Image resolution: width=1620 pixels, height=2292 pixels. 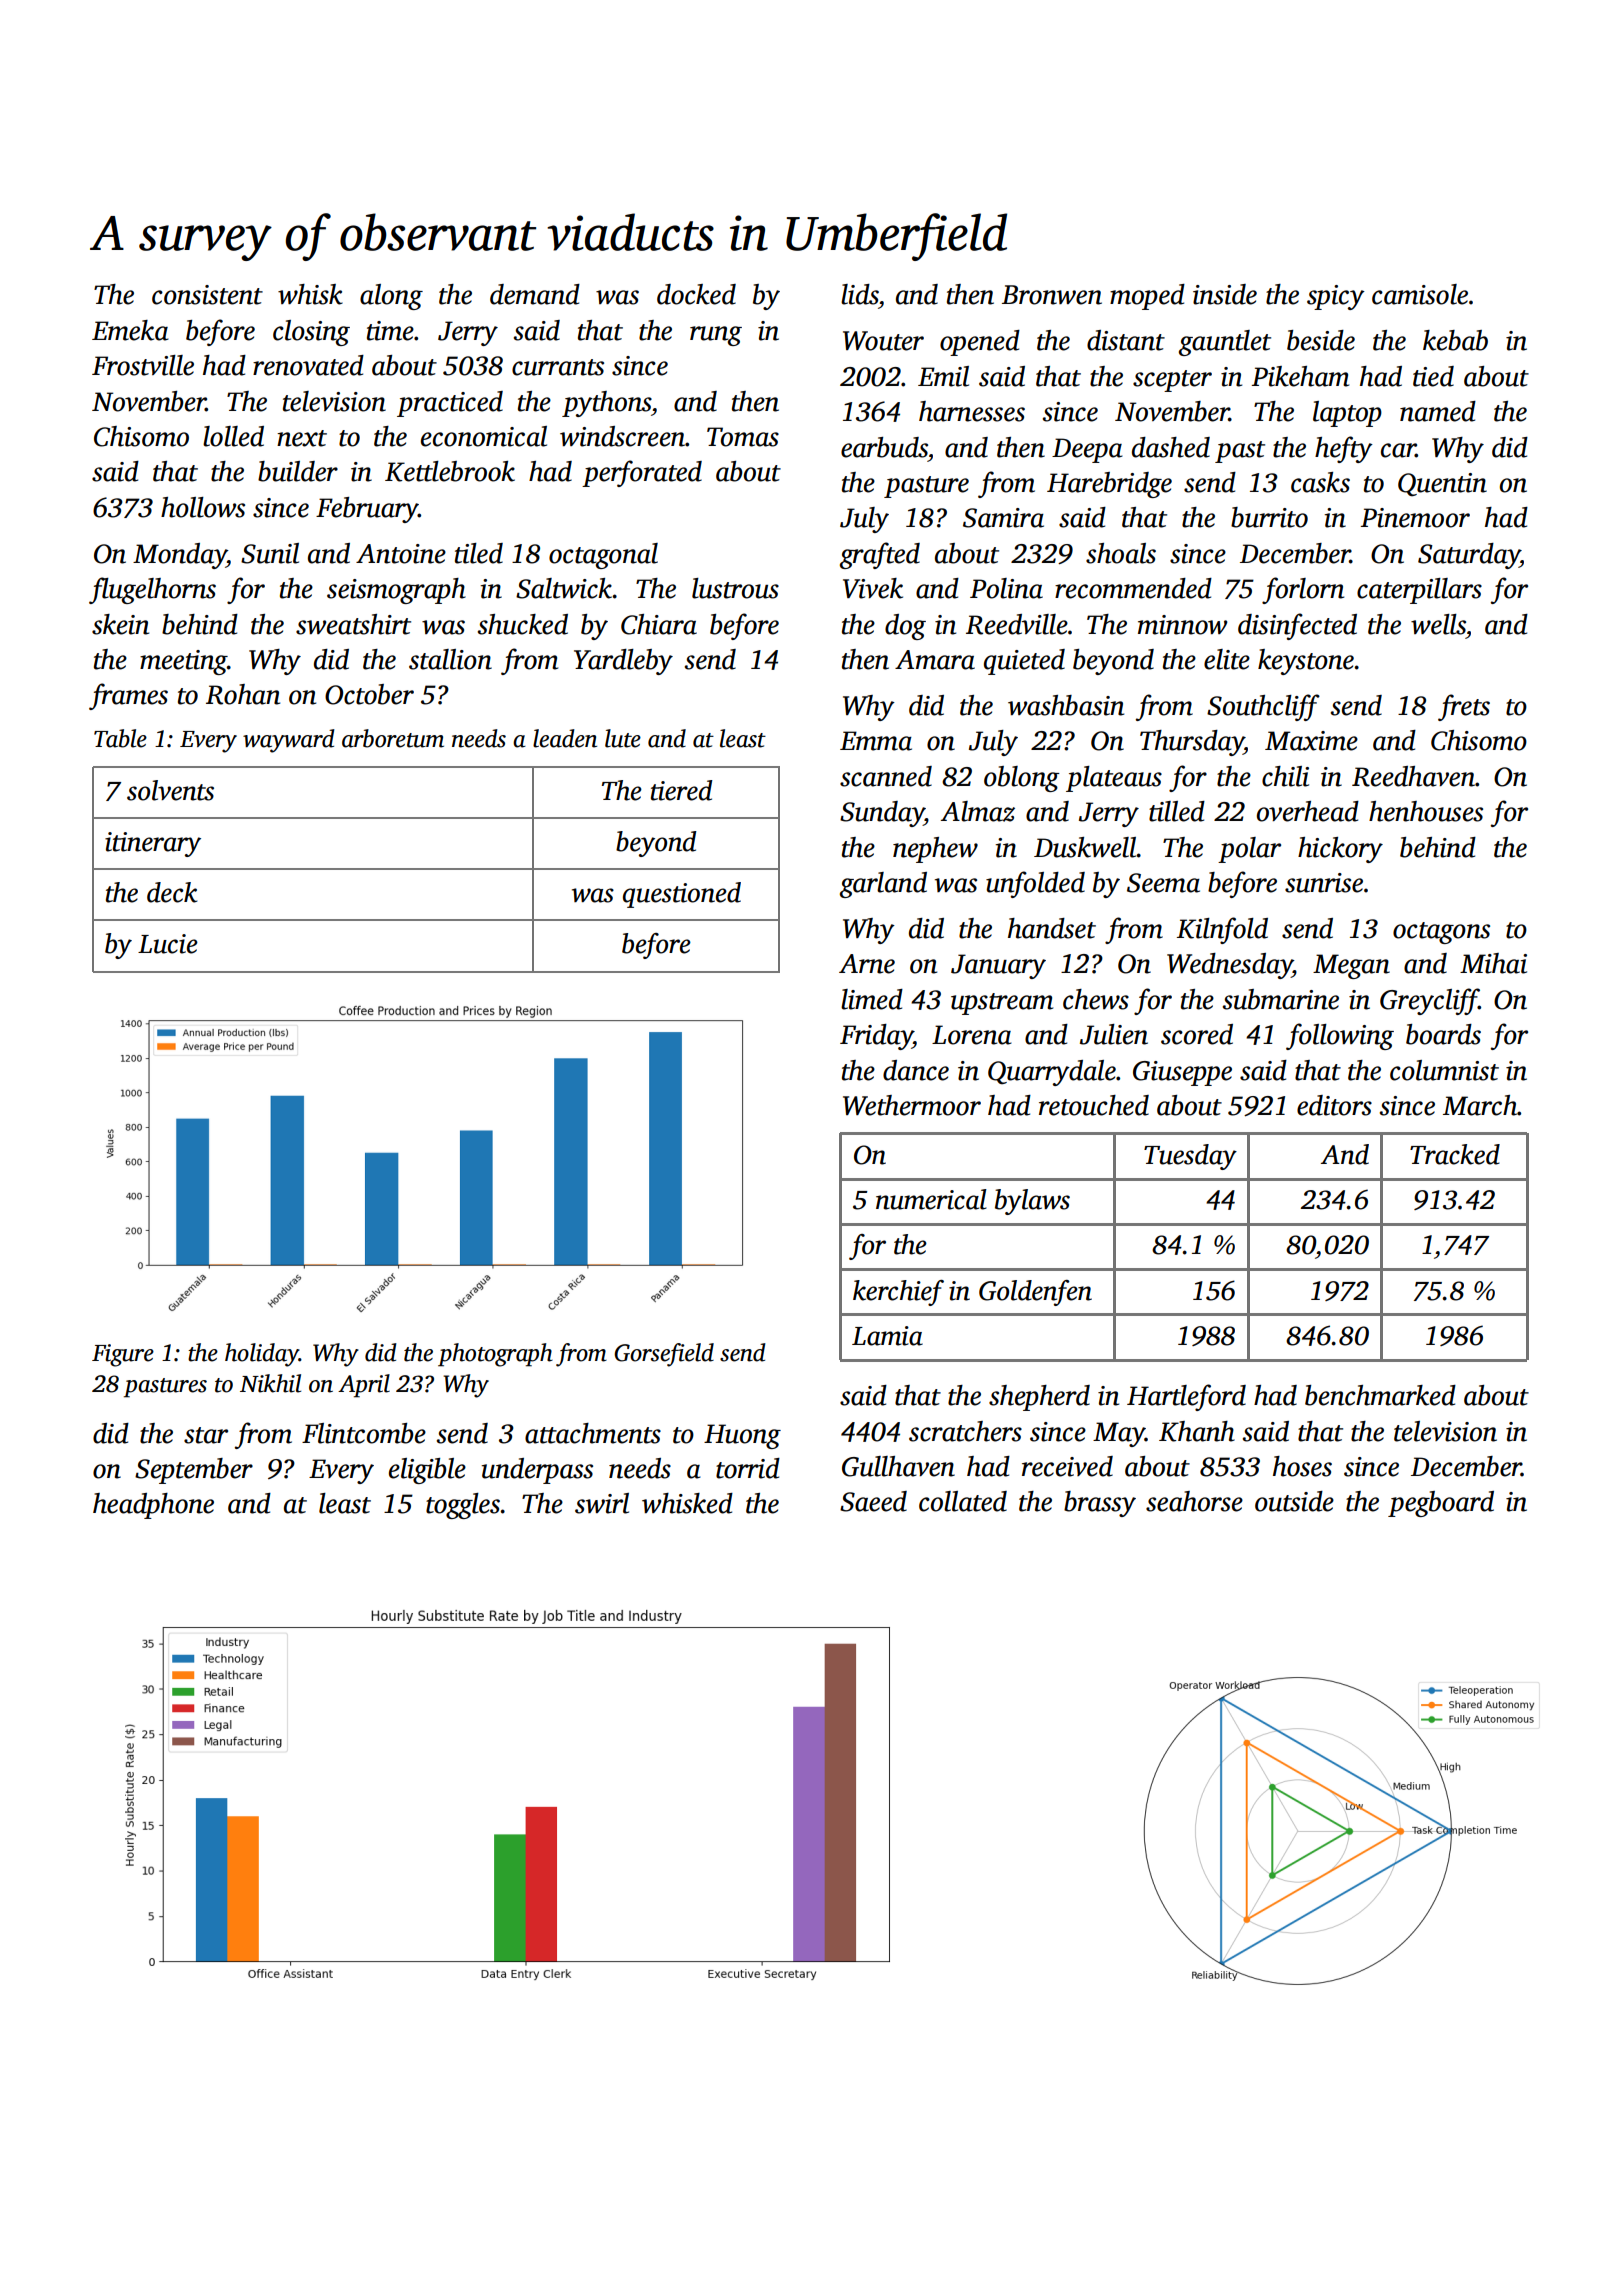 I want to click on Kilnfold, so click(x=1222, y=930).
